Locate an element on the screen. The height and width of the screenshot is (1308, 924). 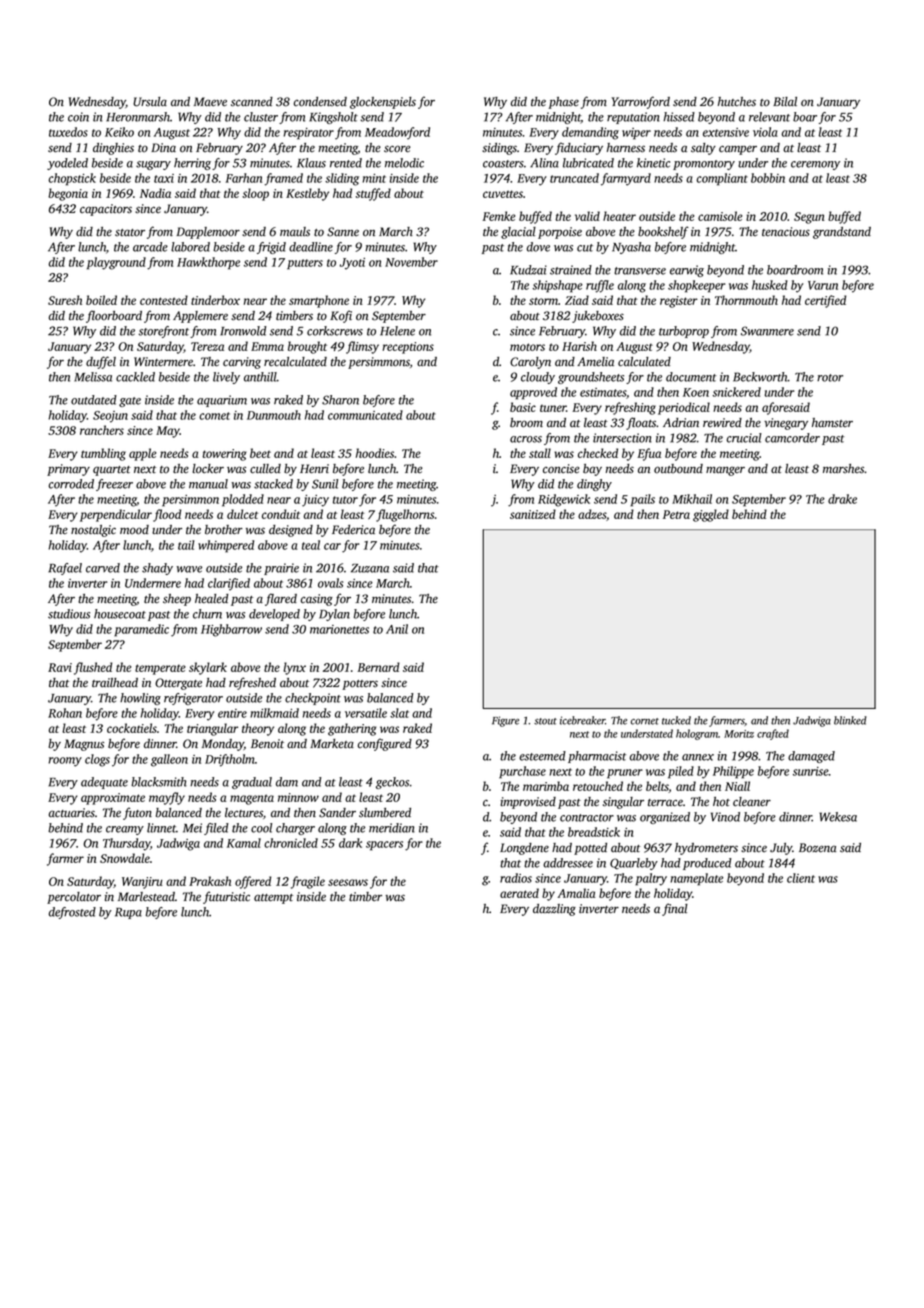
dazzling is located at coordinates (554, 910).
